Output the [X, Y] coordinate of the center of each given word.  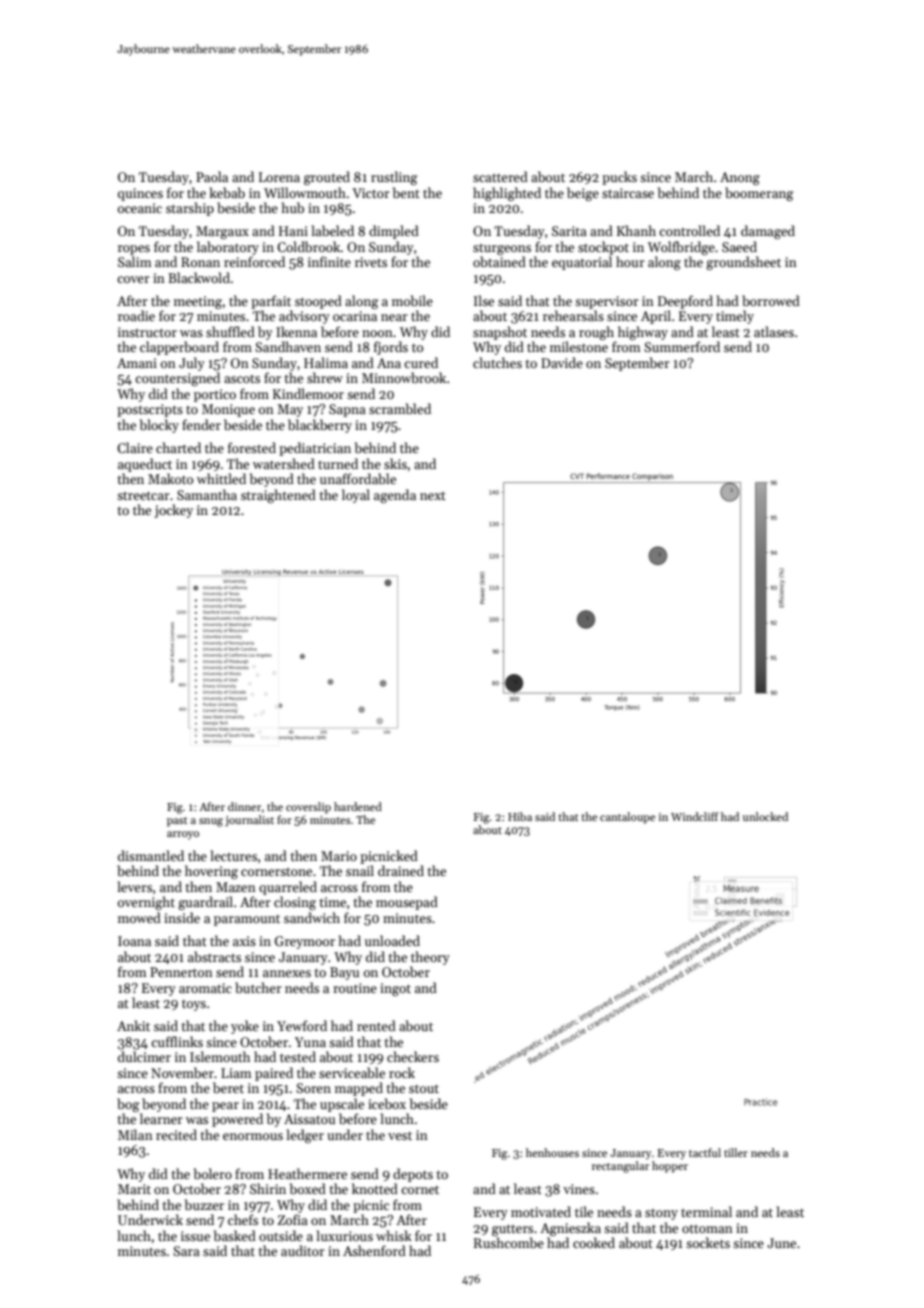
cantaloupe [627, 818]
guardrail [205, 903]
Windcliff [695, 816]
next [433, 496]
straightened [278, 496]
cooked [594, 1242]
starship [190, 209]
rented [376, 1025]
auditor [303, 1250]
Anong [740, 178]
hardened [358, 806]
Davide [562, 362]
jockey [174, 511]
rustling [394, 178]
